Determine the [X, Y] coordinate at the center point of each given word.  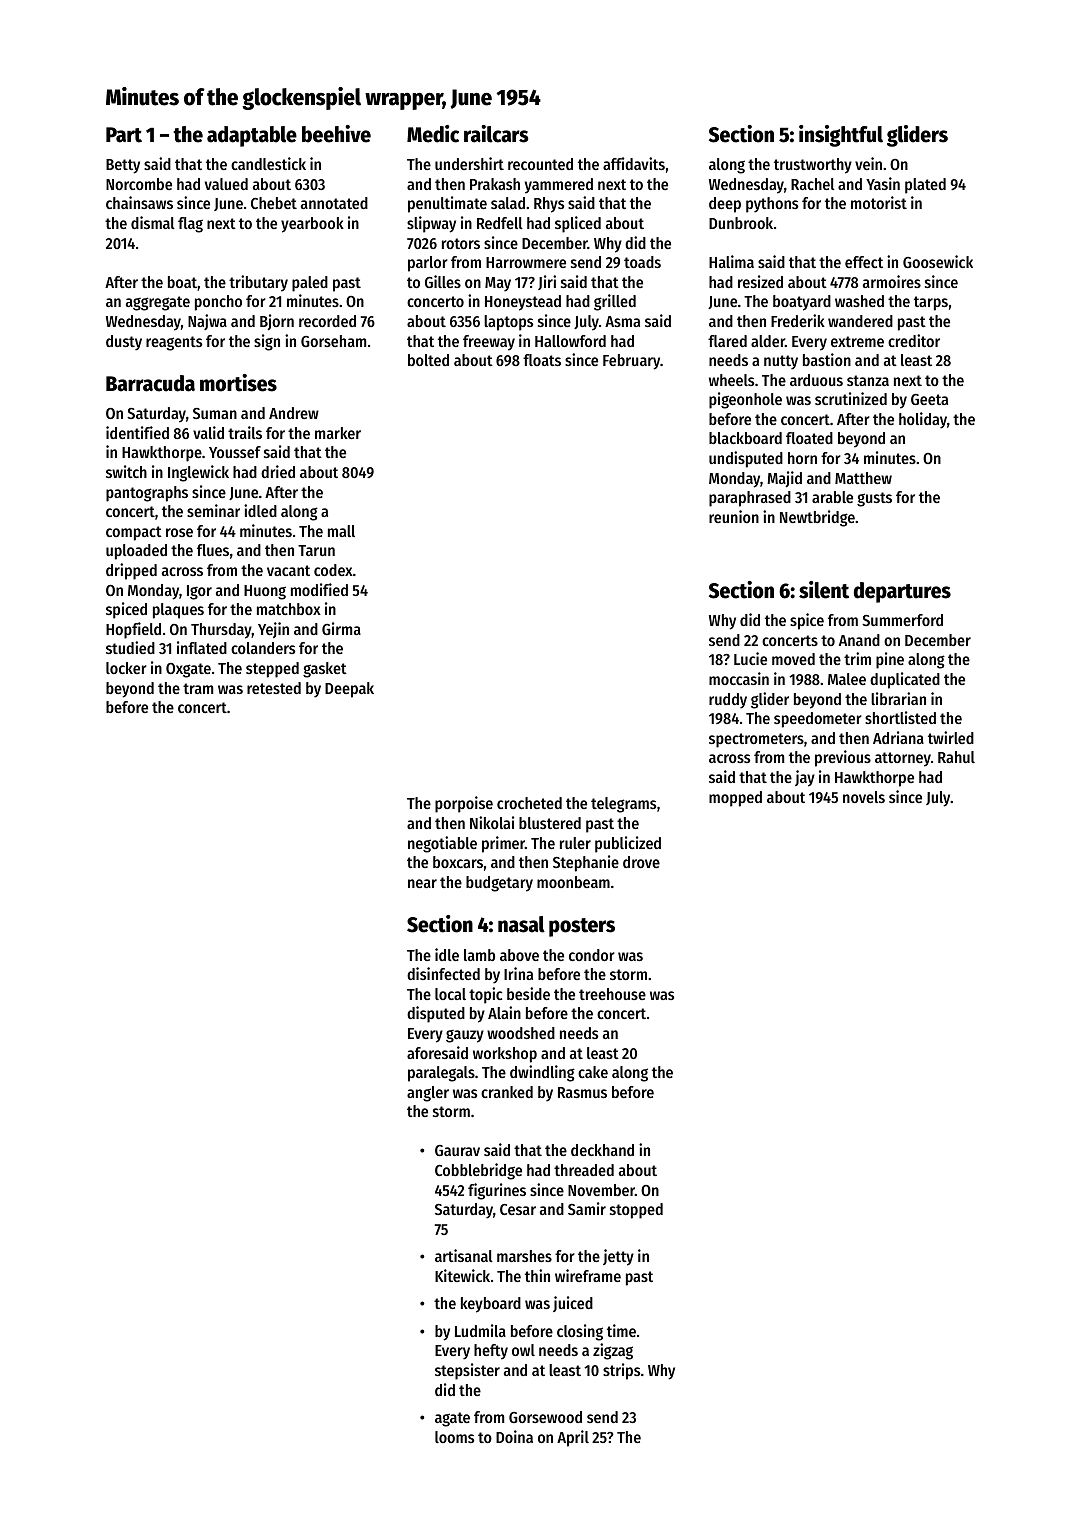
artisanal [464, 1255]
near [422, 883]
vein [868, 163]
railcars [496, 134]
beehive [336, 134]
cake [593, 1072]
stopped [636, 1211]
